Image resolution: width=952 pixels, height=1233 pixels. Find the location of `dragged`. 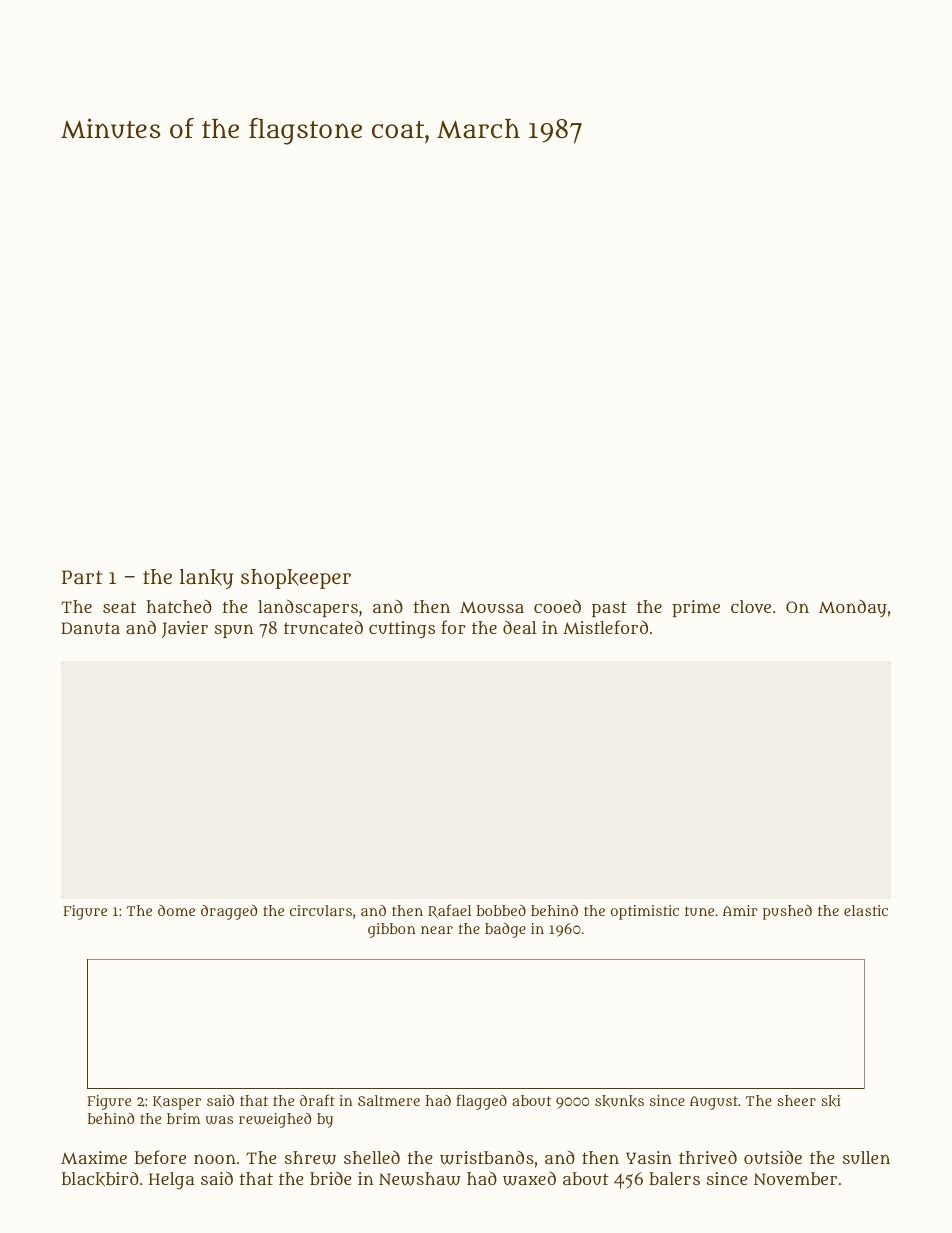

dragged is located at coordinates (229, 912).
